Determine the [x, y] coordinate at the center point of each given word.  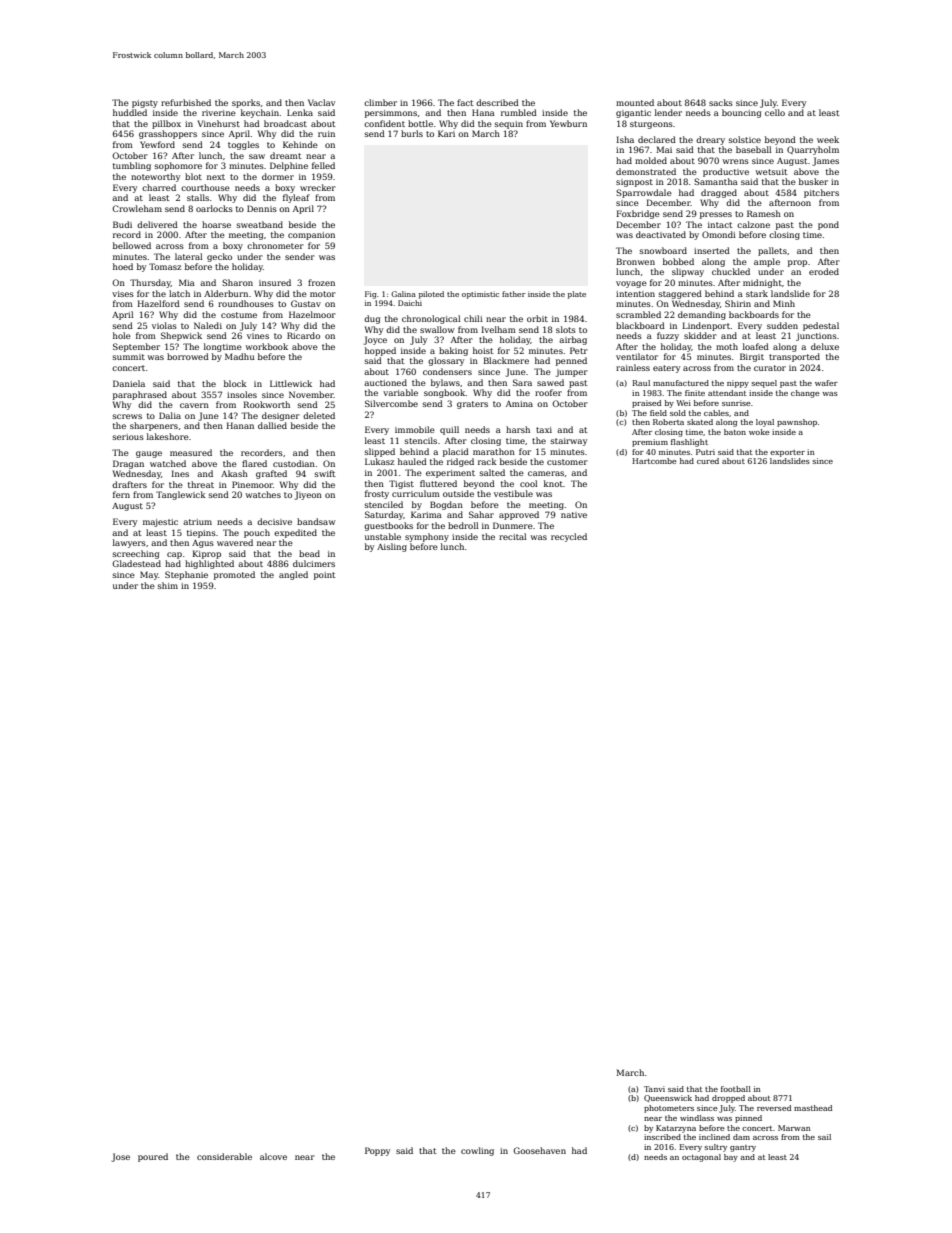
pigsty [145, 104]
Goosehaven [539, 1150]
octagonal [701, 1158]
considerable [224, 1156]
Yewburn [568, 123]
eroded [824, 271]
